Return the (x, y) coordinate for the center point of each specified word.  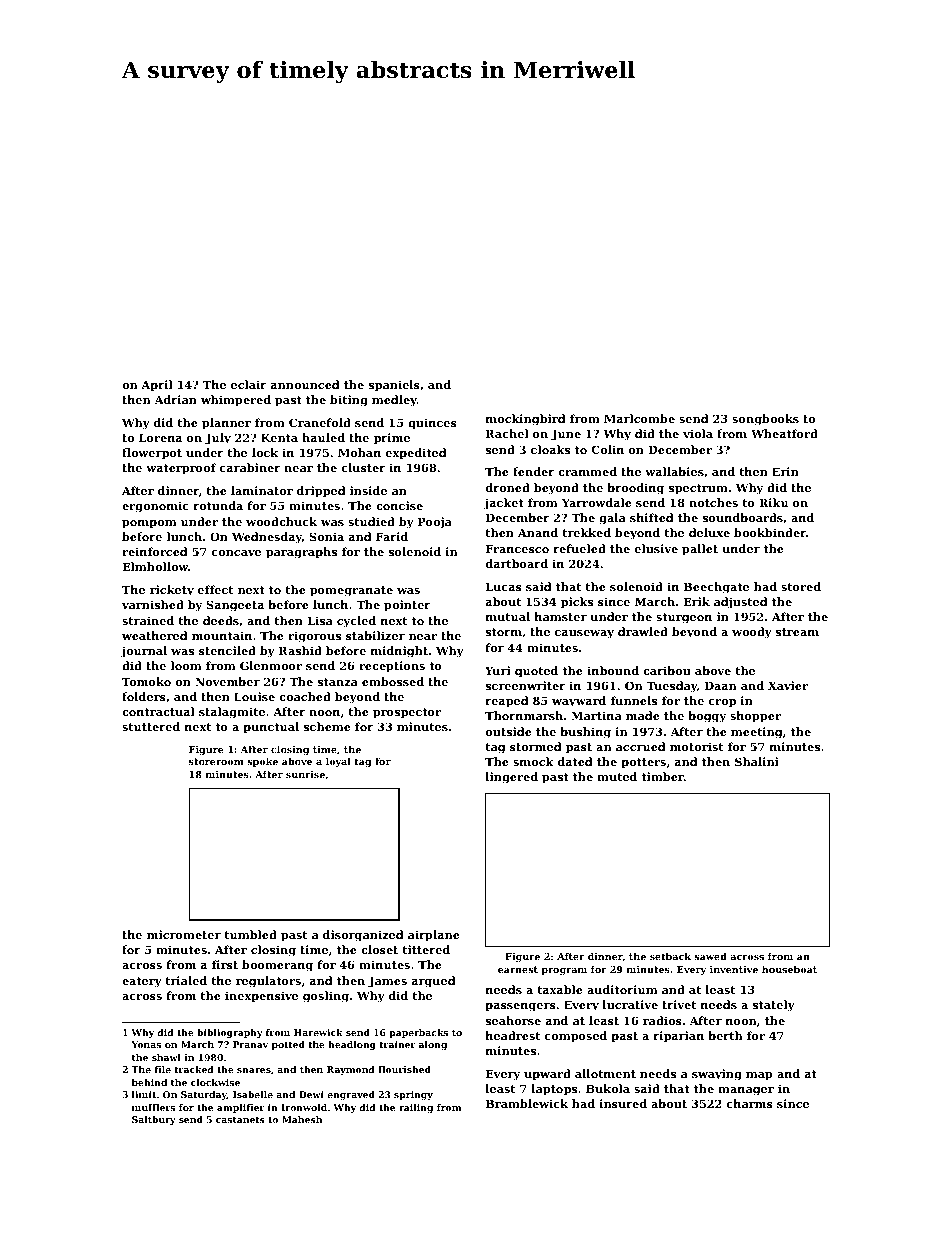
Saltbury (154, 1120)
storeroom (216, 761)
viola (698, 433)
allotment (605, 1073)
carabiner (250, 467)
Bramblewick (527, 1103)
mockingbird (526, 420)
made (643, 715)
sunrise (305, 774)
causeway (584, 634)
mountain (222, 635)
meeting (757, 733)
